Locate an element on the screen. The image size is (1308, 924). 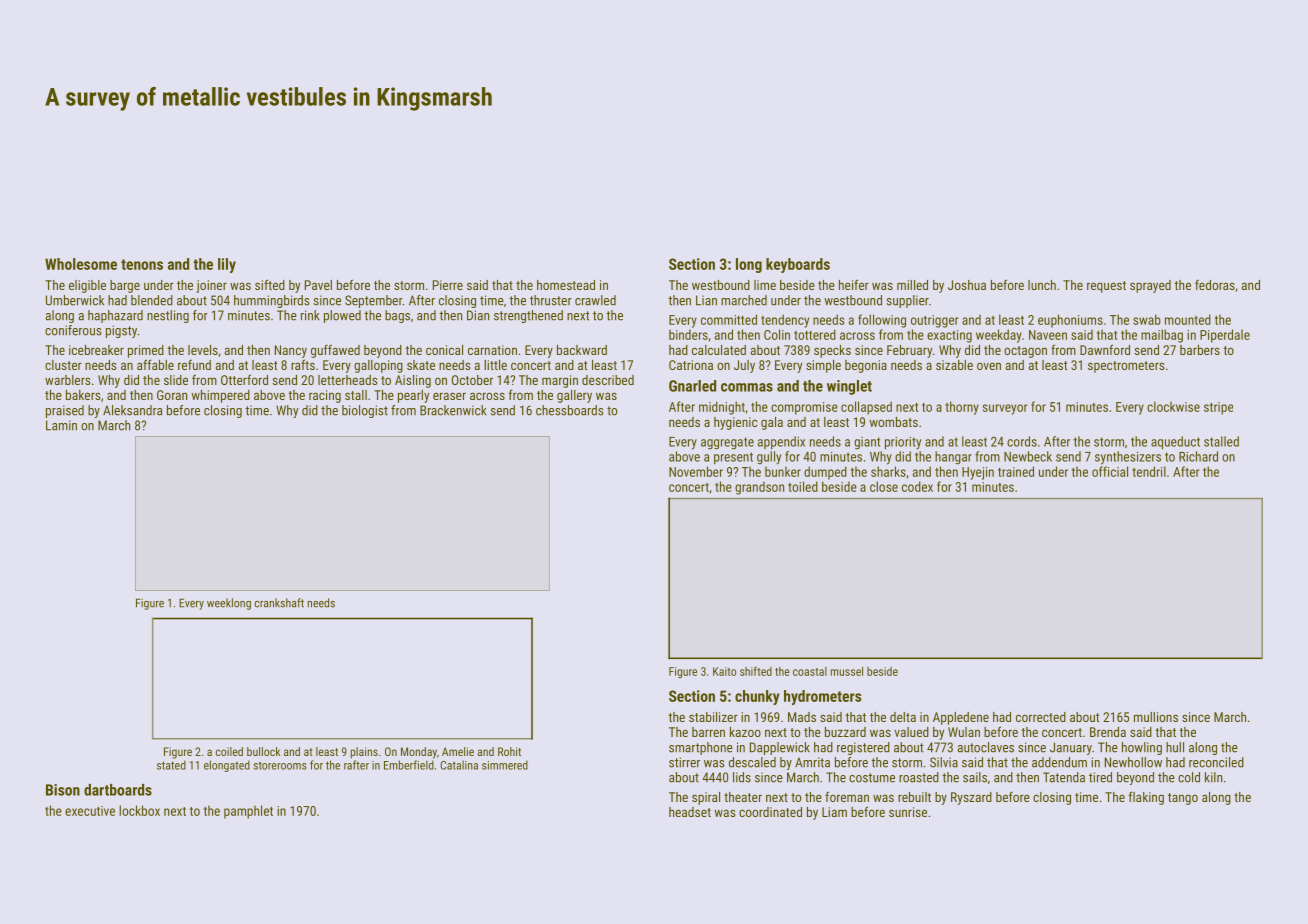
shifted is located at coordinates (756, 671).
